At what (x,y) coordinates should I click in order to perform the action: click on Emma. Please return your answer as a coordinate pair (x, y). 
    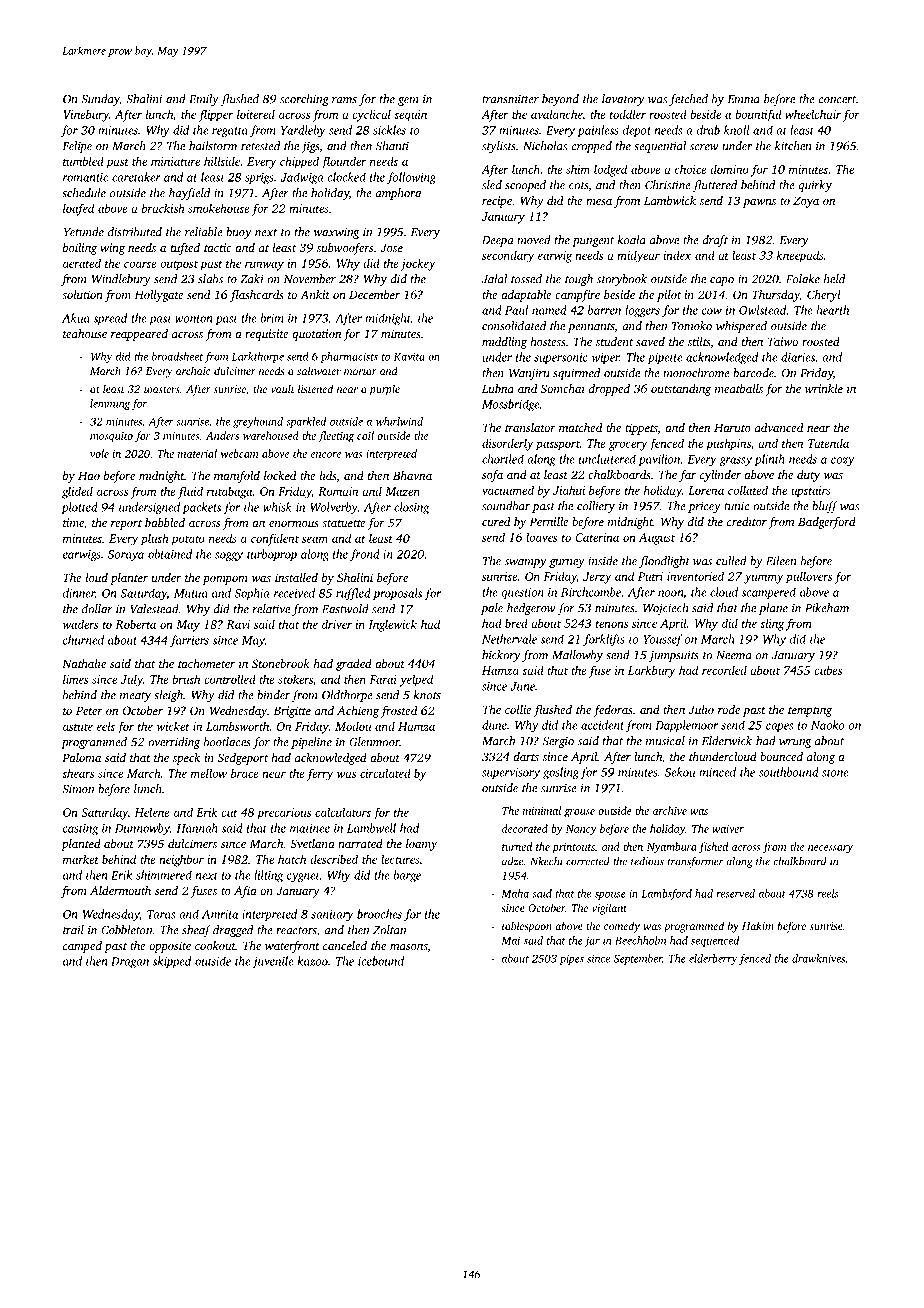
    Looking at the image, I should click on (744, 99).
